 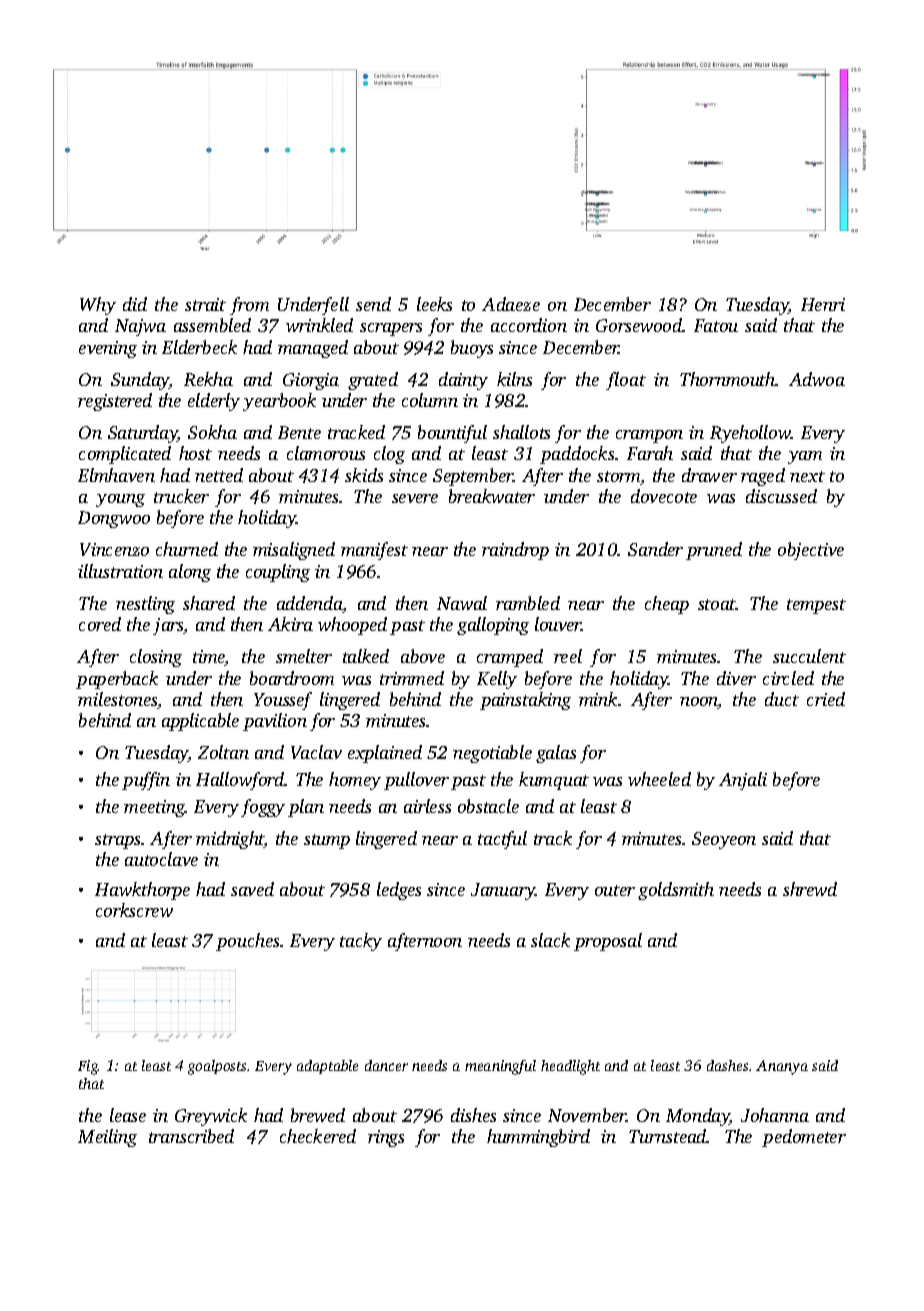 What do you see at coordinates (667, 605) in the document?
I see `cheap` at bounding box center [667, 605].
